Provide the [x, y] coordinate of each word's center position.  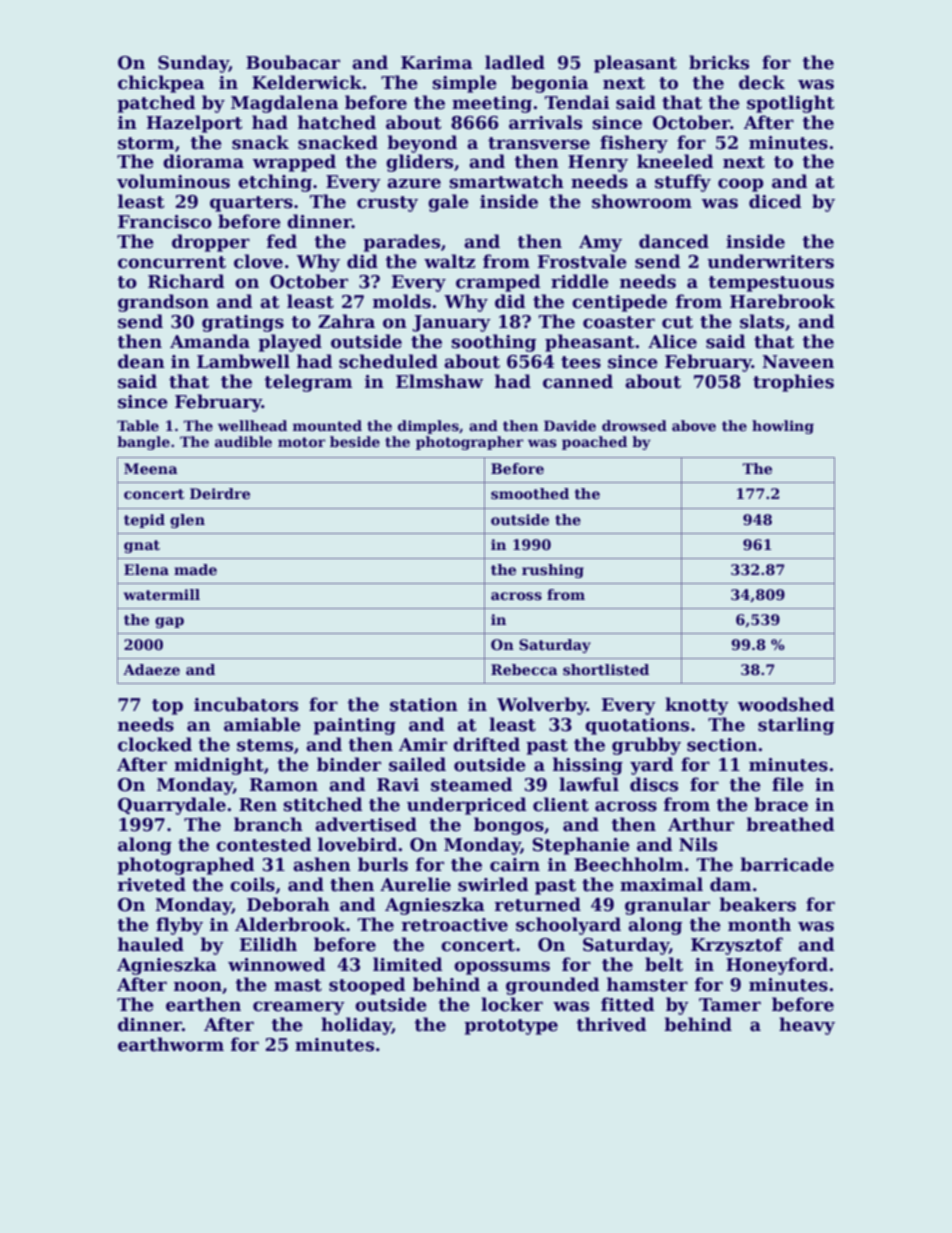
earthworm [171, 1044]
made [195, 569]
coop [741, 185]
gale [448, 203]
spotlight [791, 104]
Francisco [165, 222]
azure [414, 183]
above [694, 425]
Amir [423, 744]
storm [146, 143]
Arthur [701, 824]
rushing [553, 571]
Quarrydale [172, 806]
